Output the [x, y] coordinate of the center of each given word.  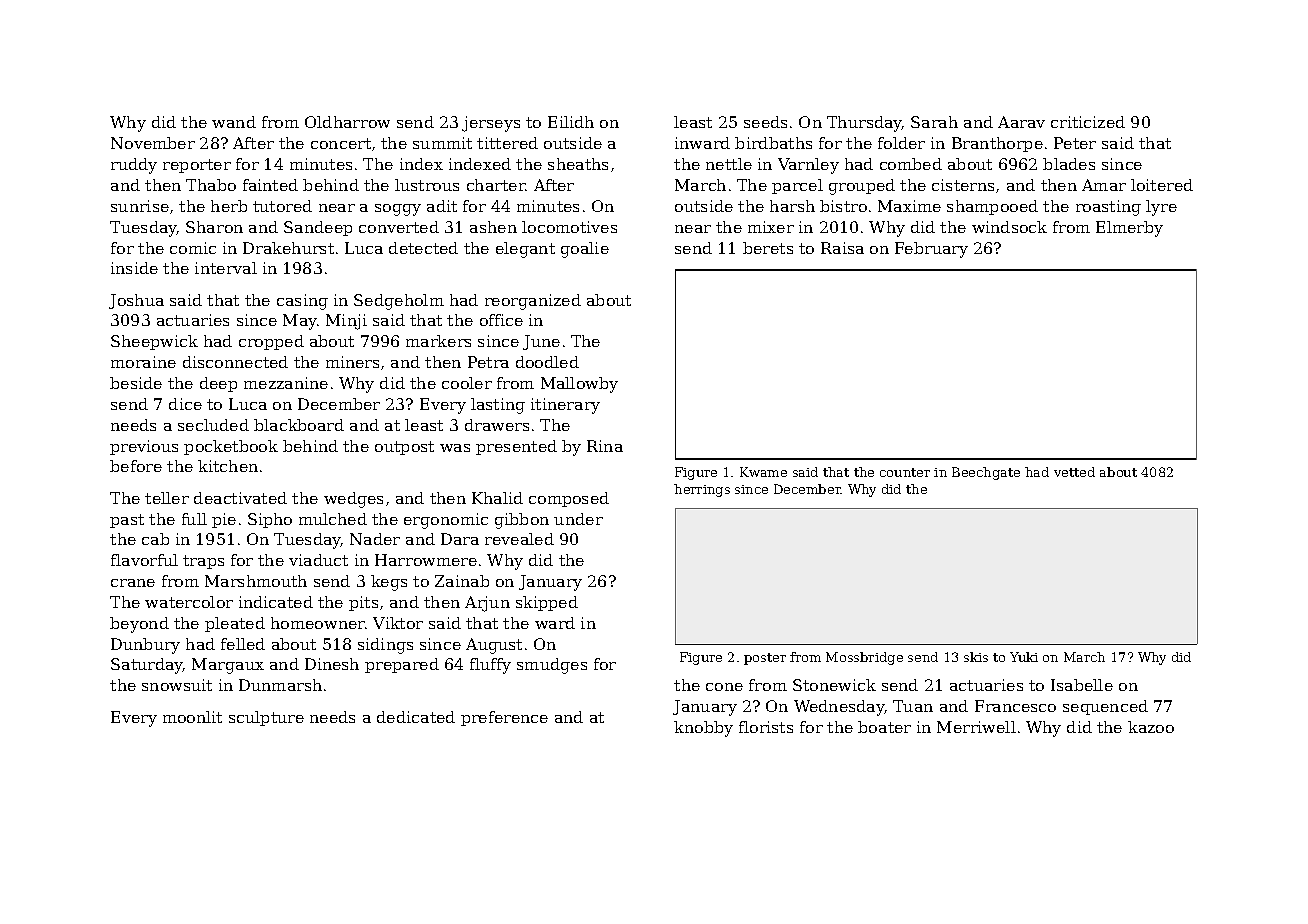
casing [302, 302]
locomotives [569, 227]
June [541, 342]
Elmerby [1129, 229]
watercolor [189, 602]
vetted [1074, 472]
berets [768, 248]
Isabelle [1082, 685]
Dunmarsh [280, 685]
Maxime [909, 206]
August [494, 646]
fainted [270, 185]
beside [136, 383]
